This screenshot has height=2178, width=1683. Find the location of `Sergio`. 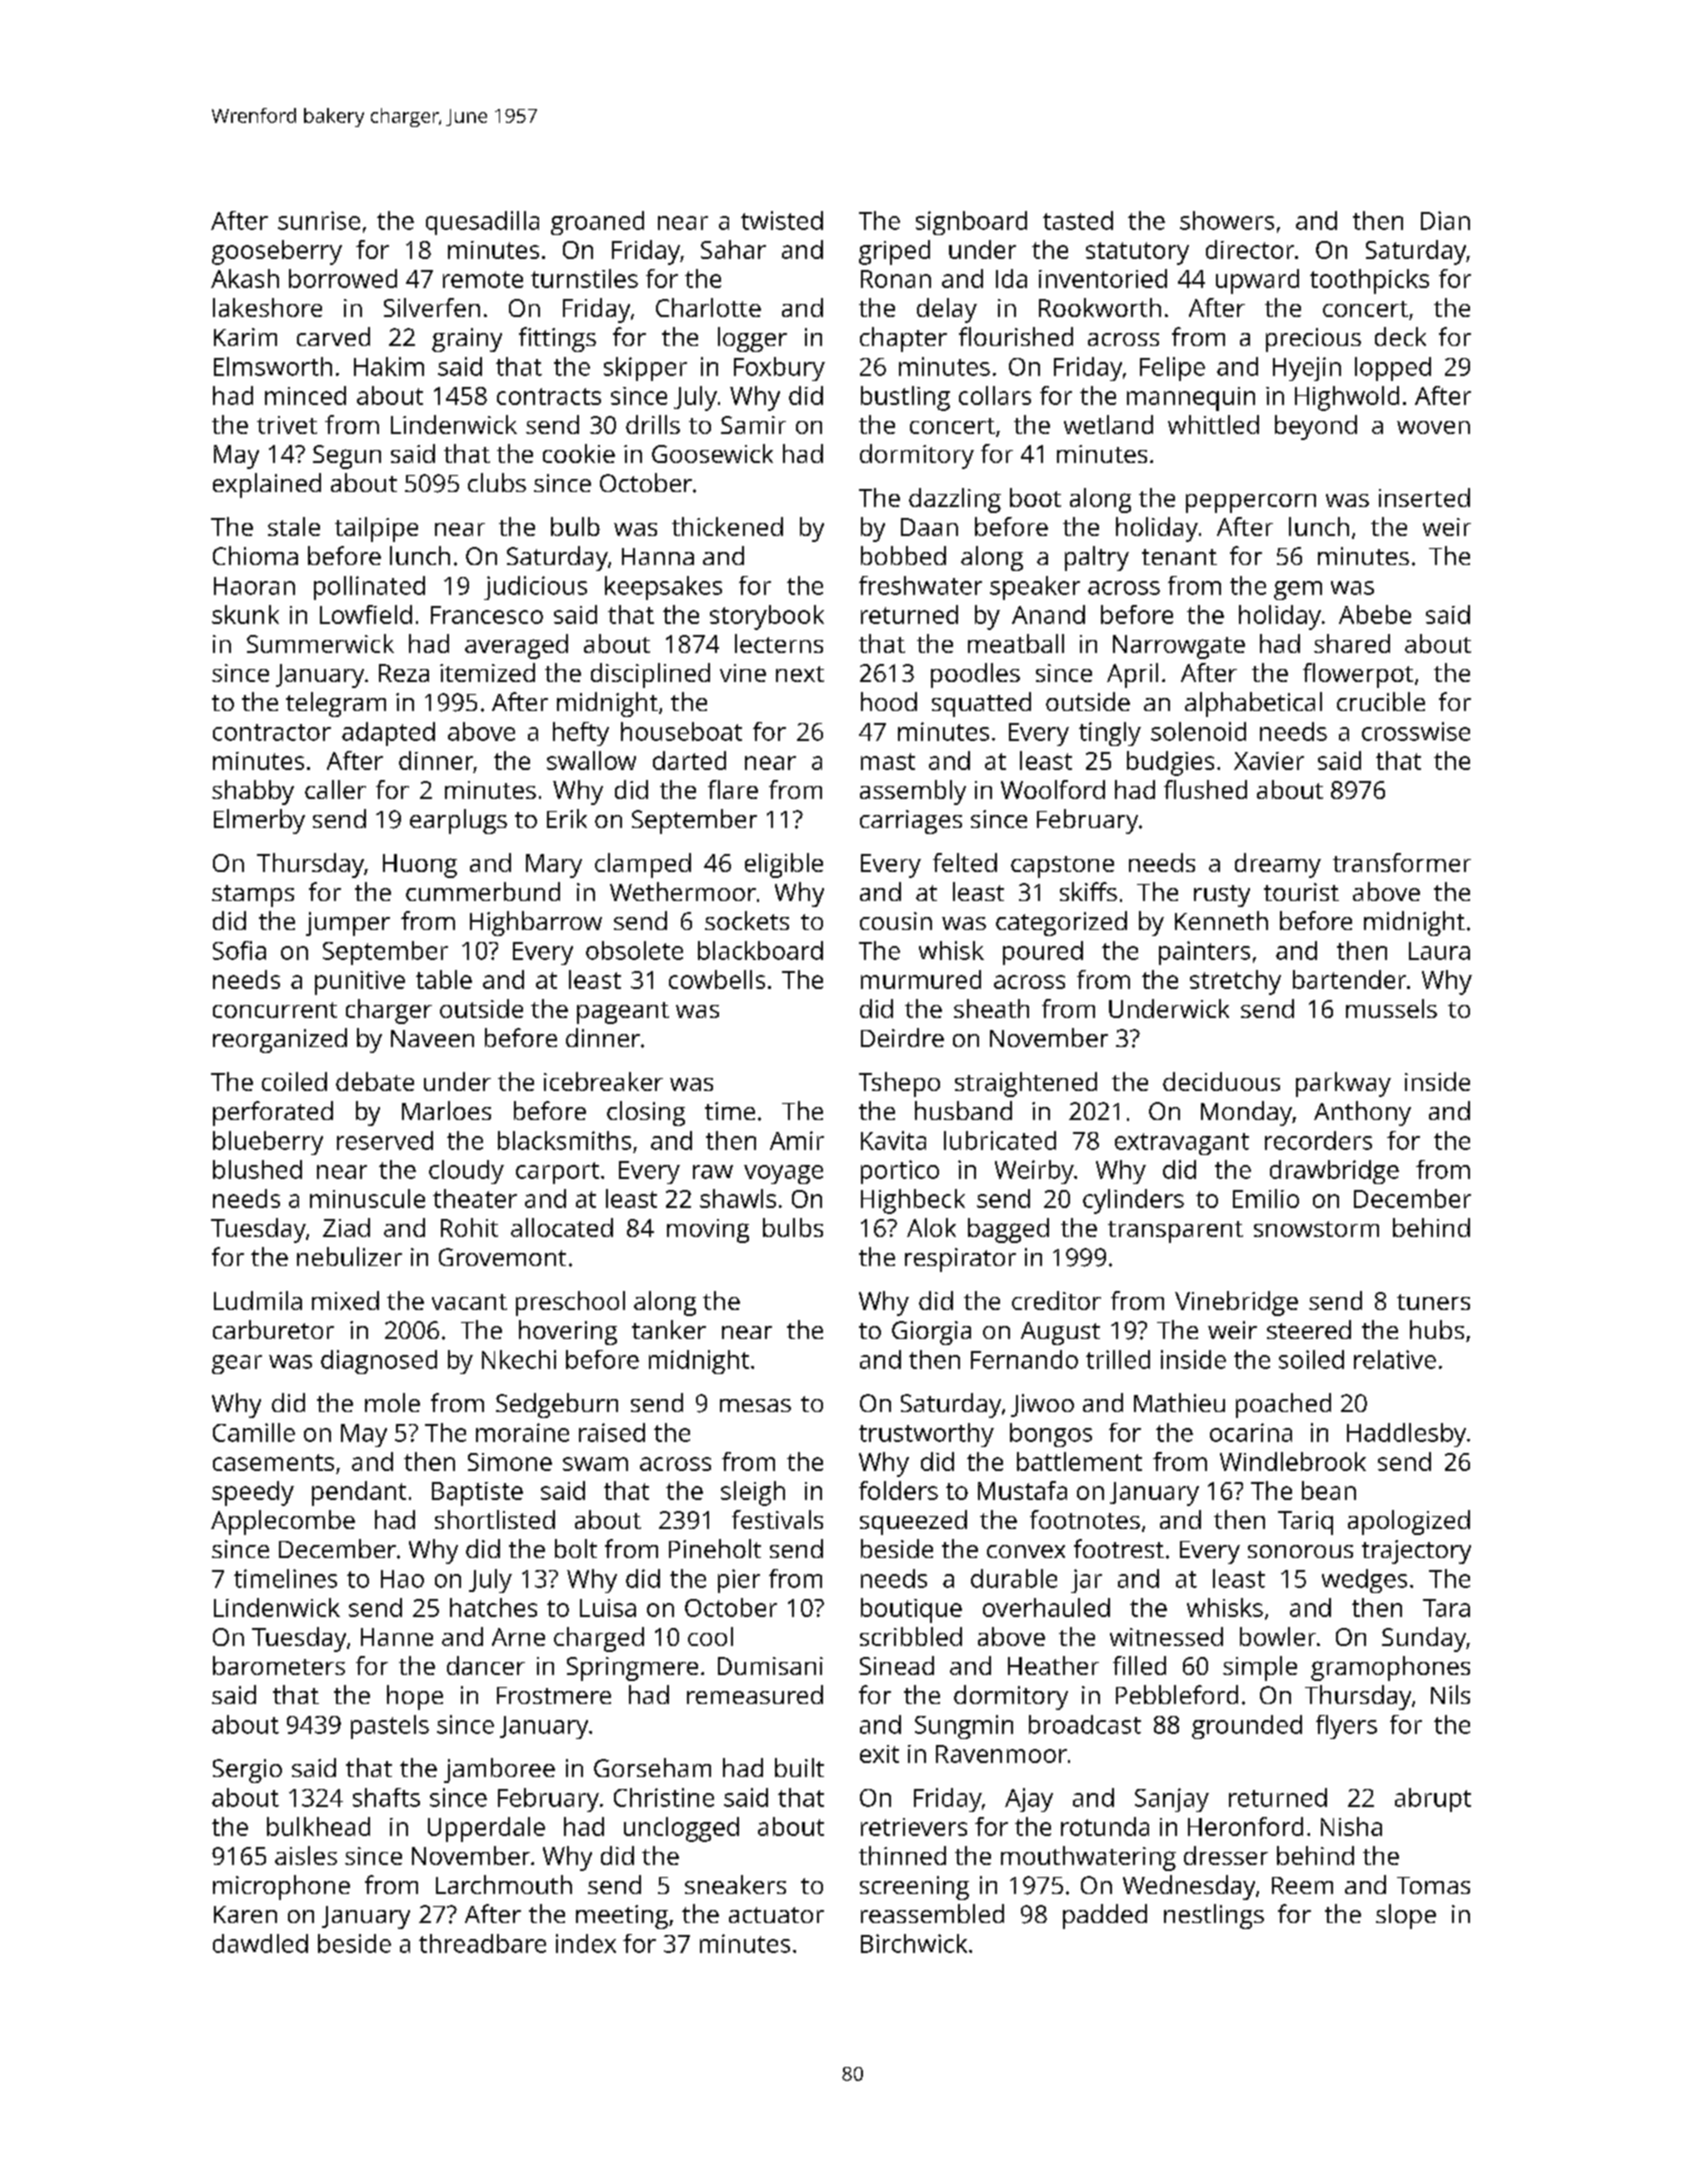

Sergio is located at coordinates (247, 1771).
